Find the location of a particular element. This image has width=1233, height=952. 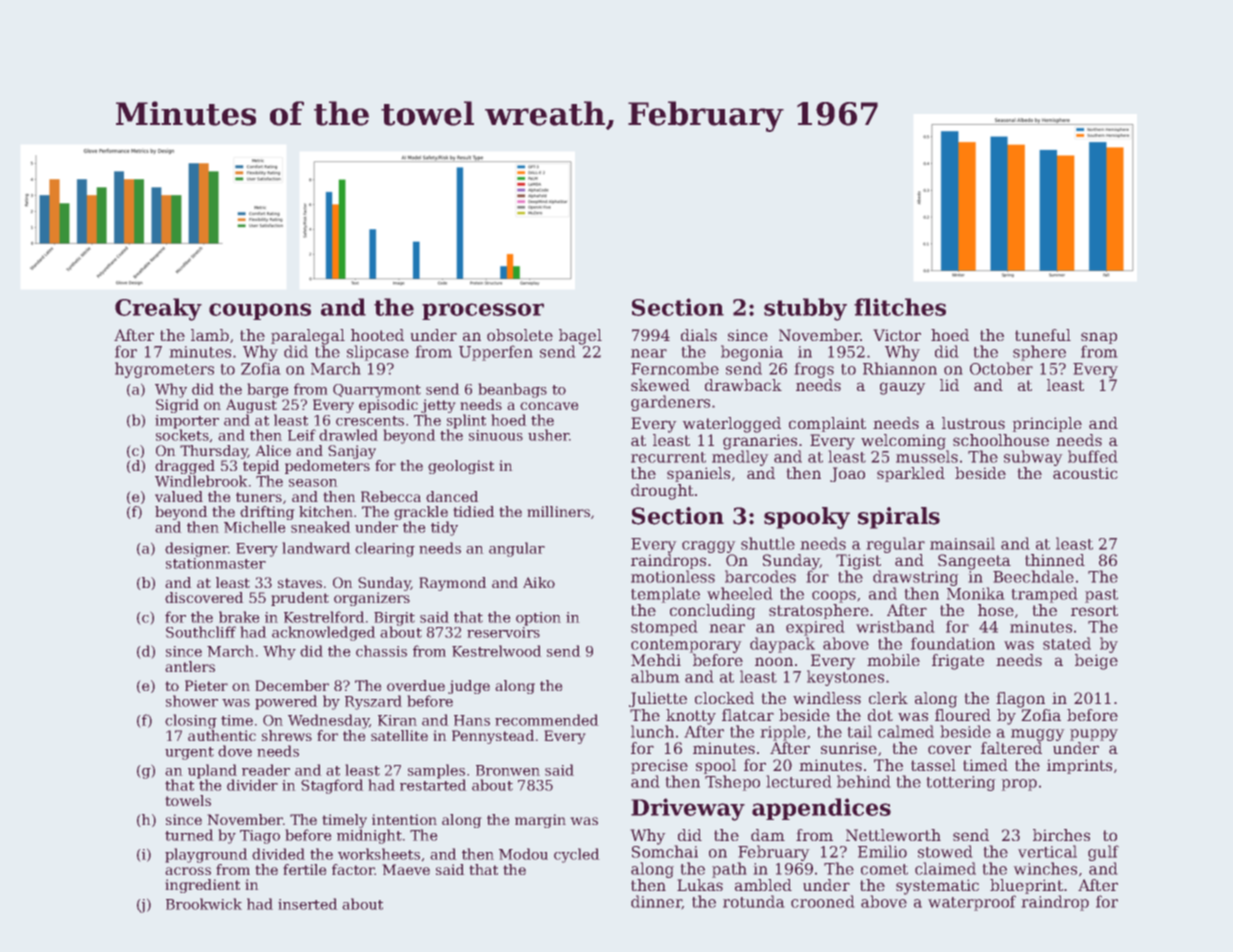

crooned is located at coordinates (823, 901).
